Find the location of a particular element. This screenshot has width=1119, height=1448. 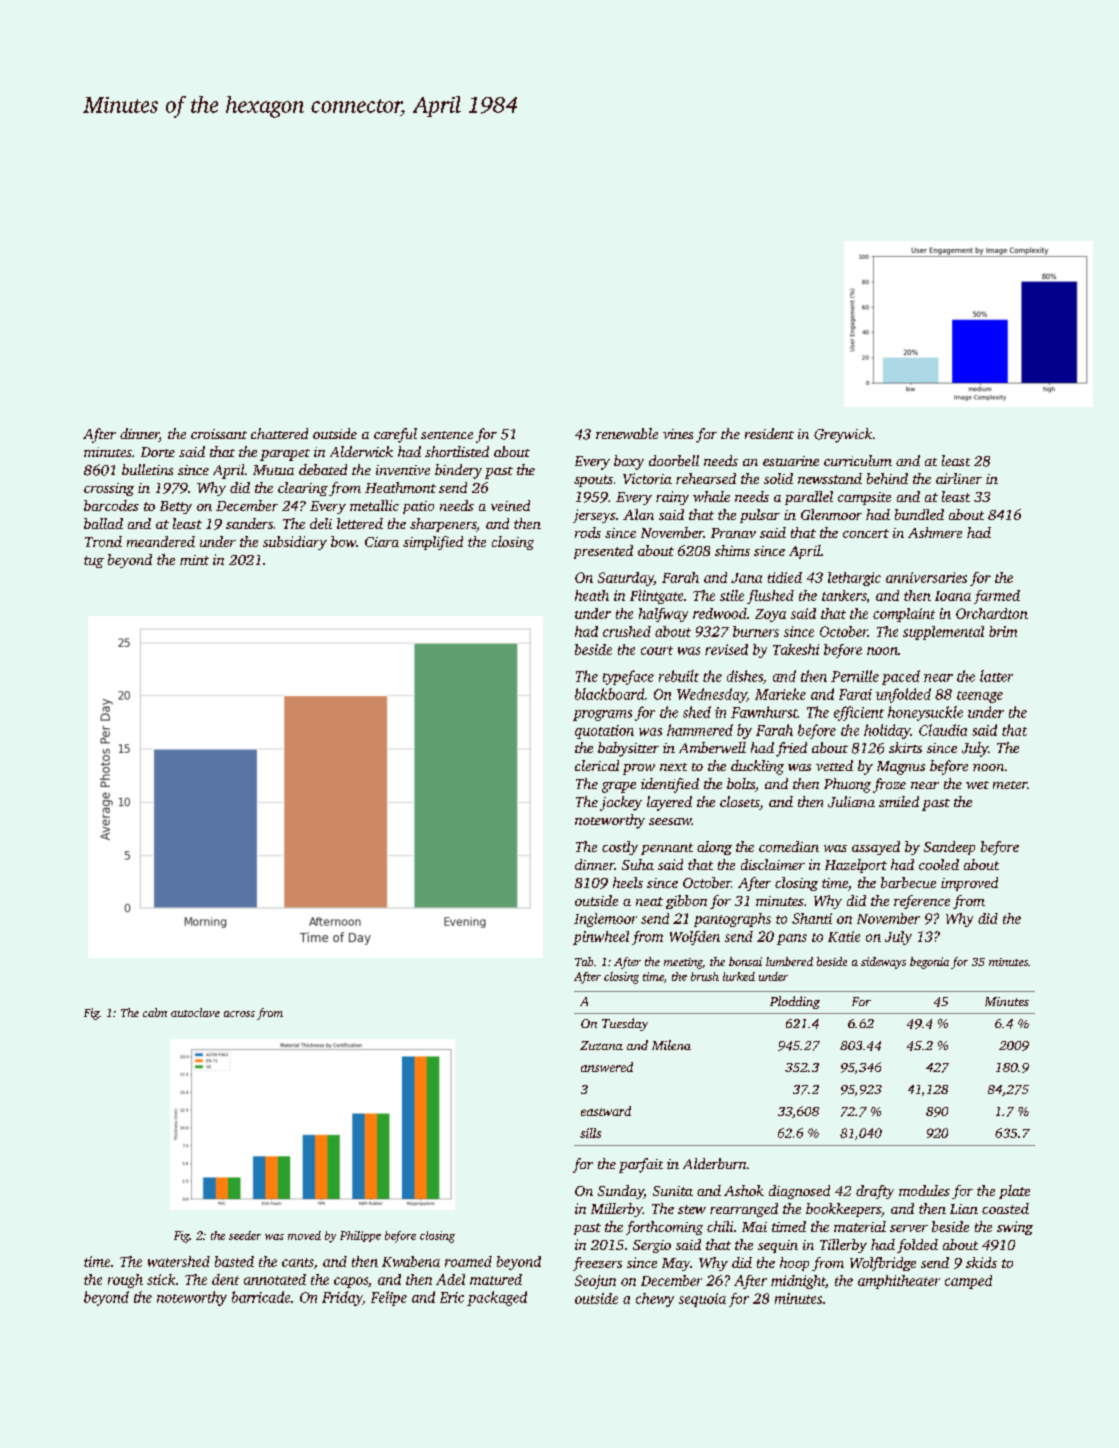

fried is located at coordinates (791, 749).
